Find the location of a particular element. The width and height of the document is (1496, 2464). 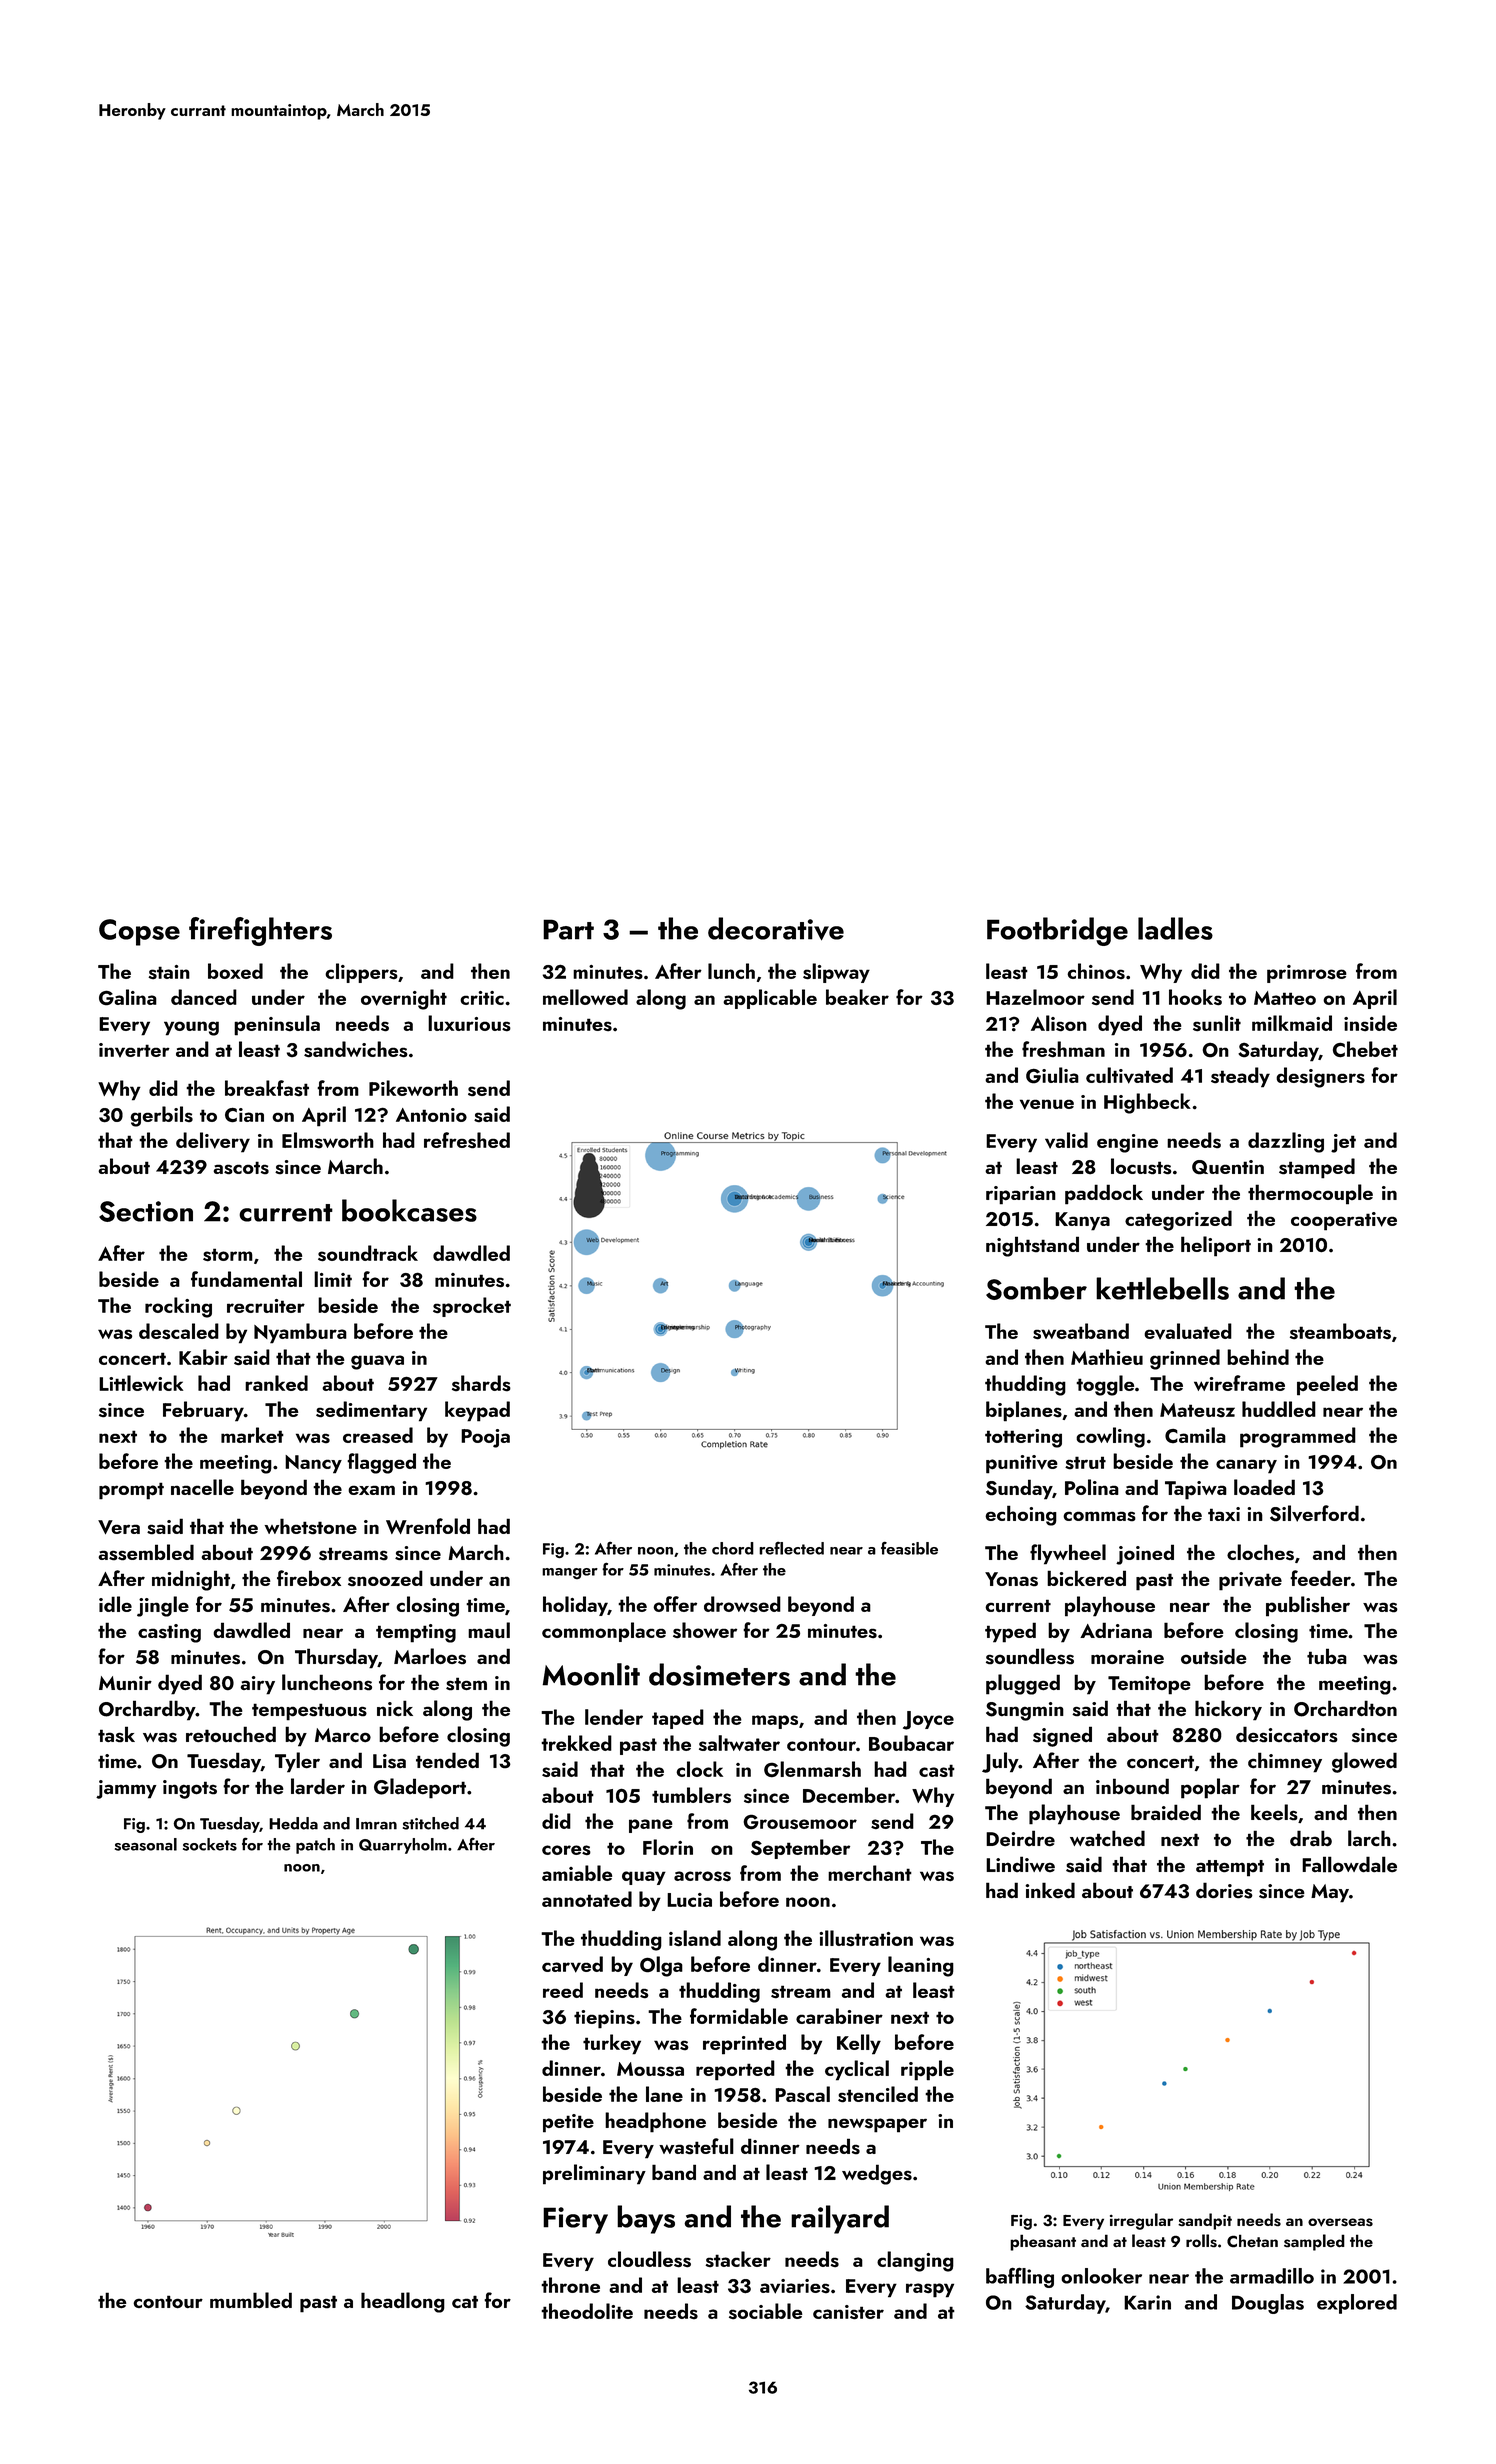

sockets is located at coordinates (210, 1844).
